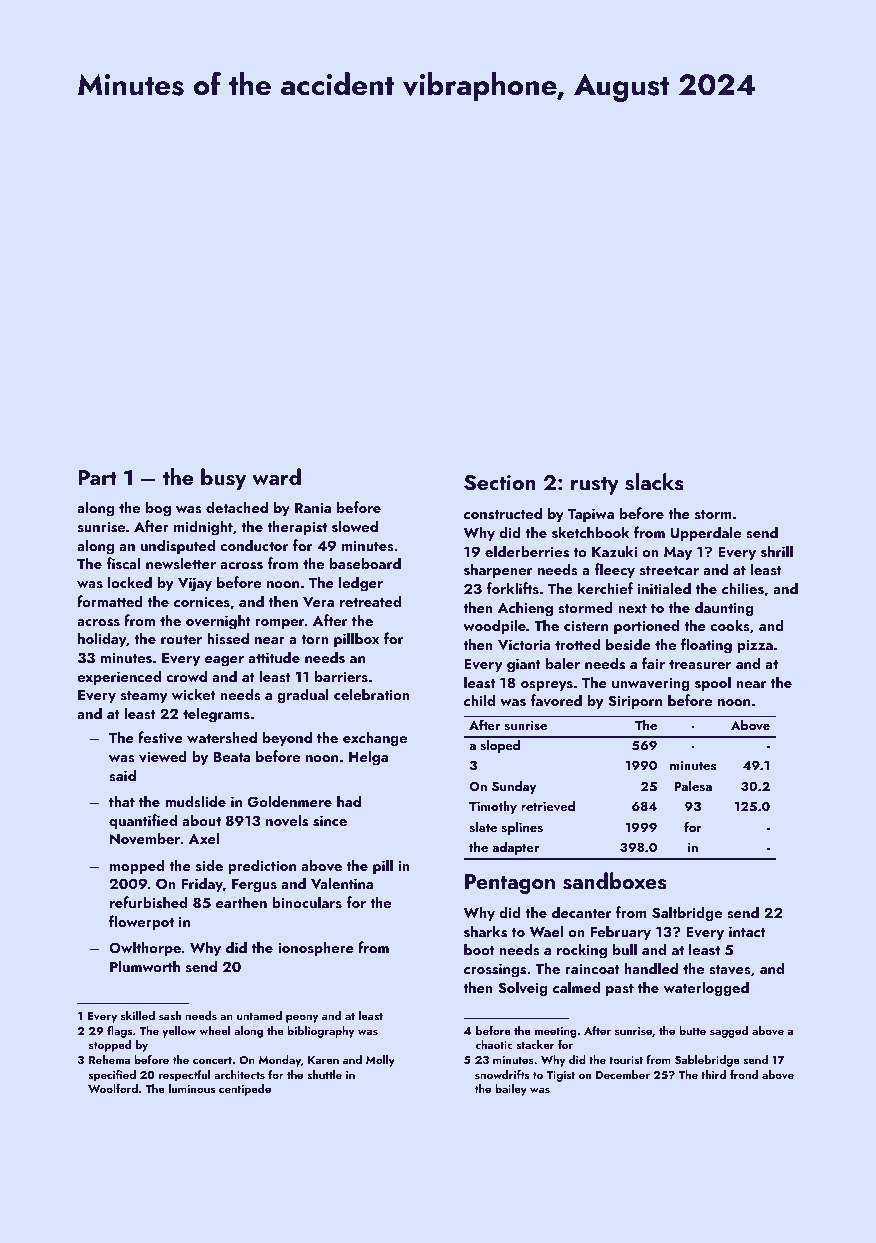 Image resolution: width=876 pixels, height=1243 pixels. I want to click on Section, so click(500, 483).
